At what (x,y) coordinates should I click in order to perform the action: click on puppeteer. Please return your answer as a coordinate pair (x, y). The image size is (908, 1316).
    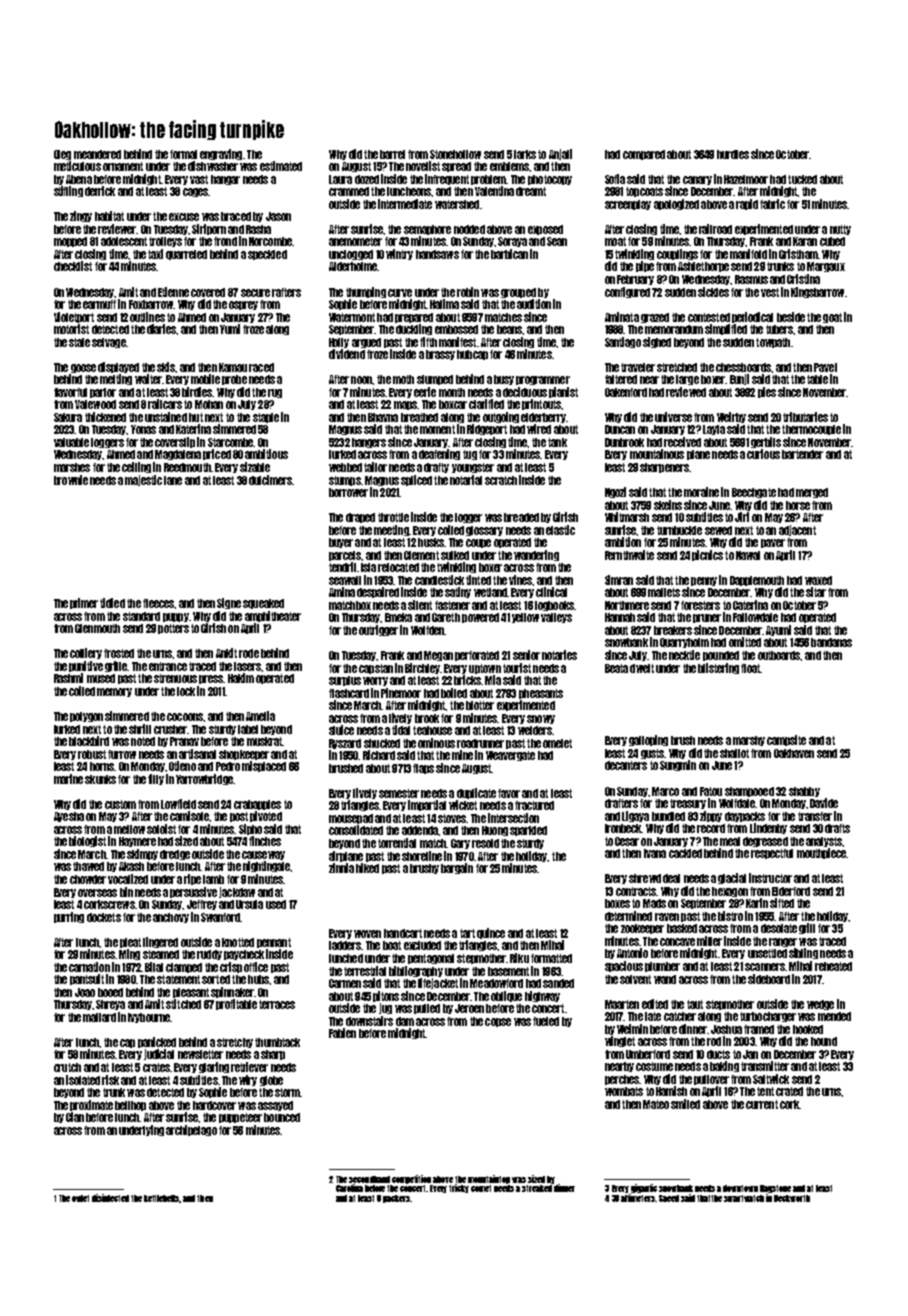
    Looking at the image, I should click on (240, 1118).
